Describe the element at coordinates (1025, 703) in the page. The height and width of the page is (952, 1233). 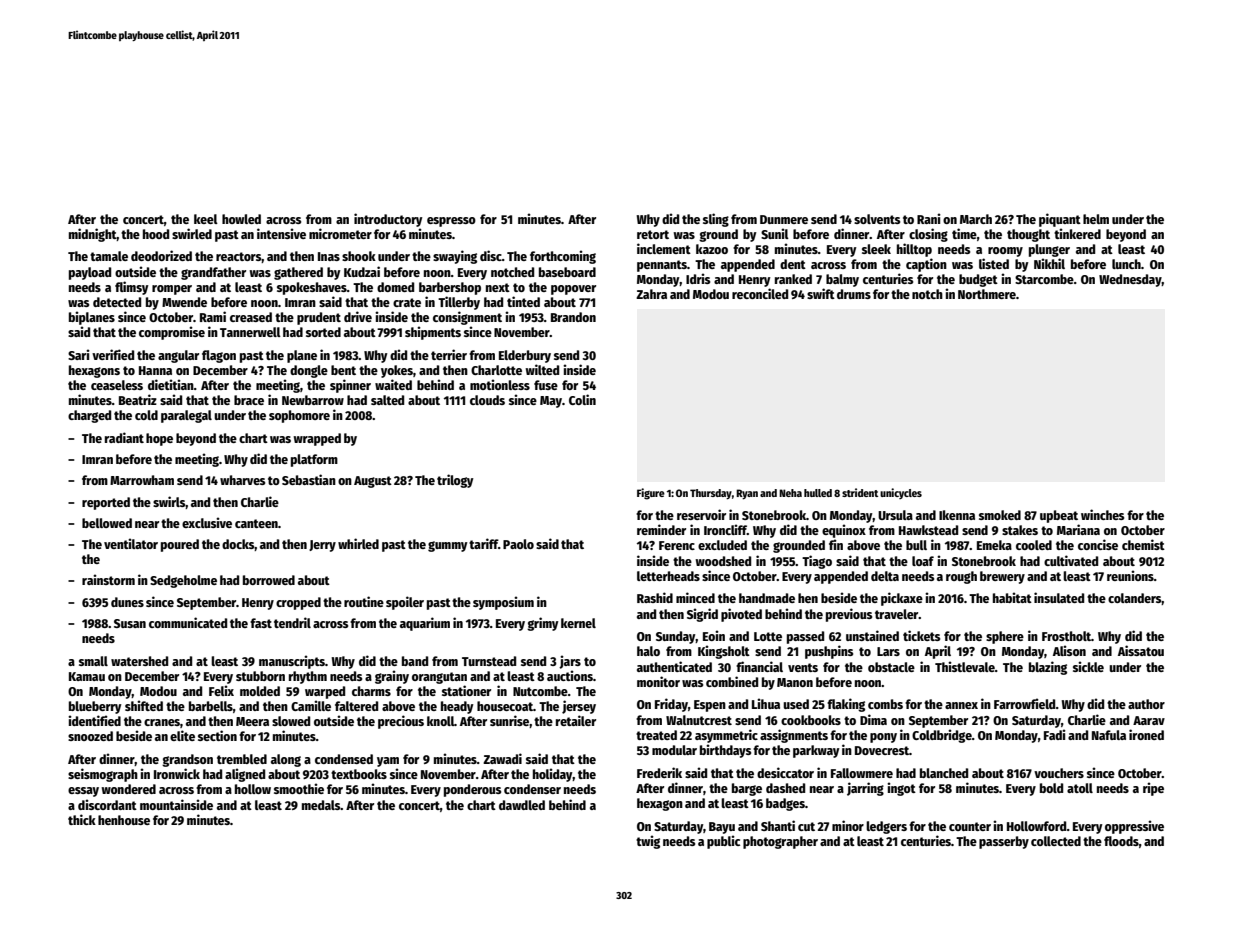
I see `Farrowfield` at that location.
